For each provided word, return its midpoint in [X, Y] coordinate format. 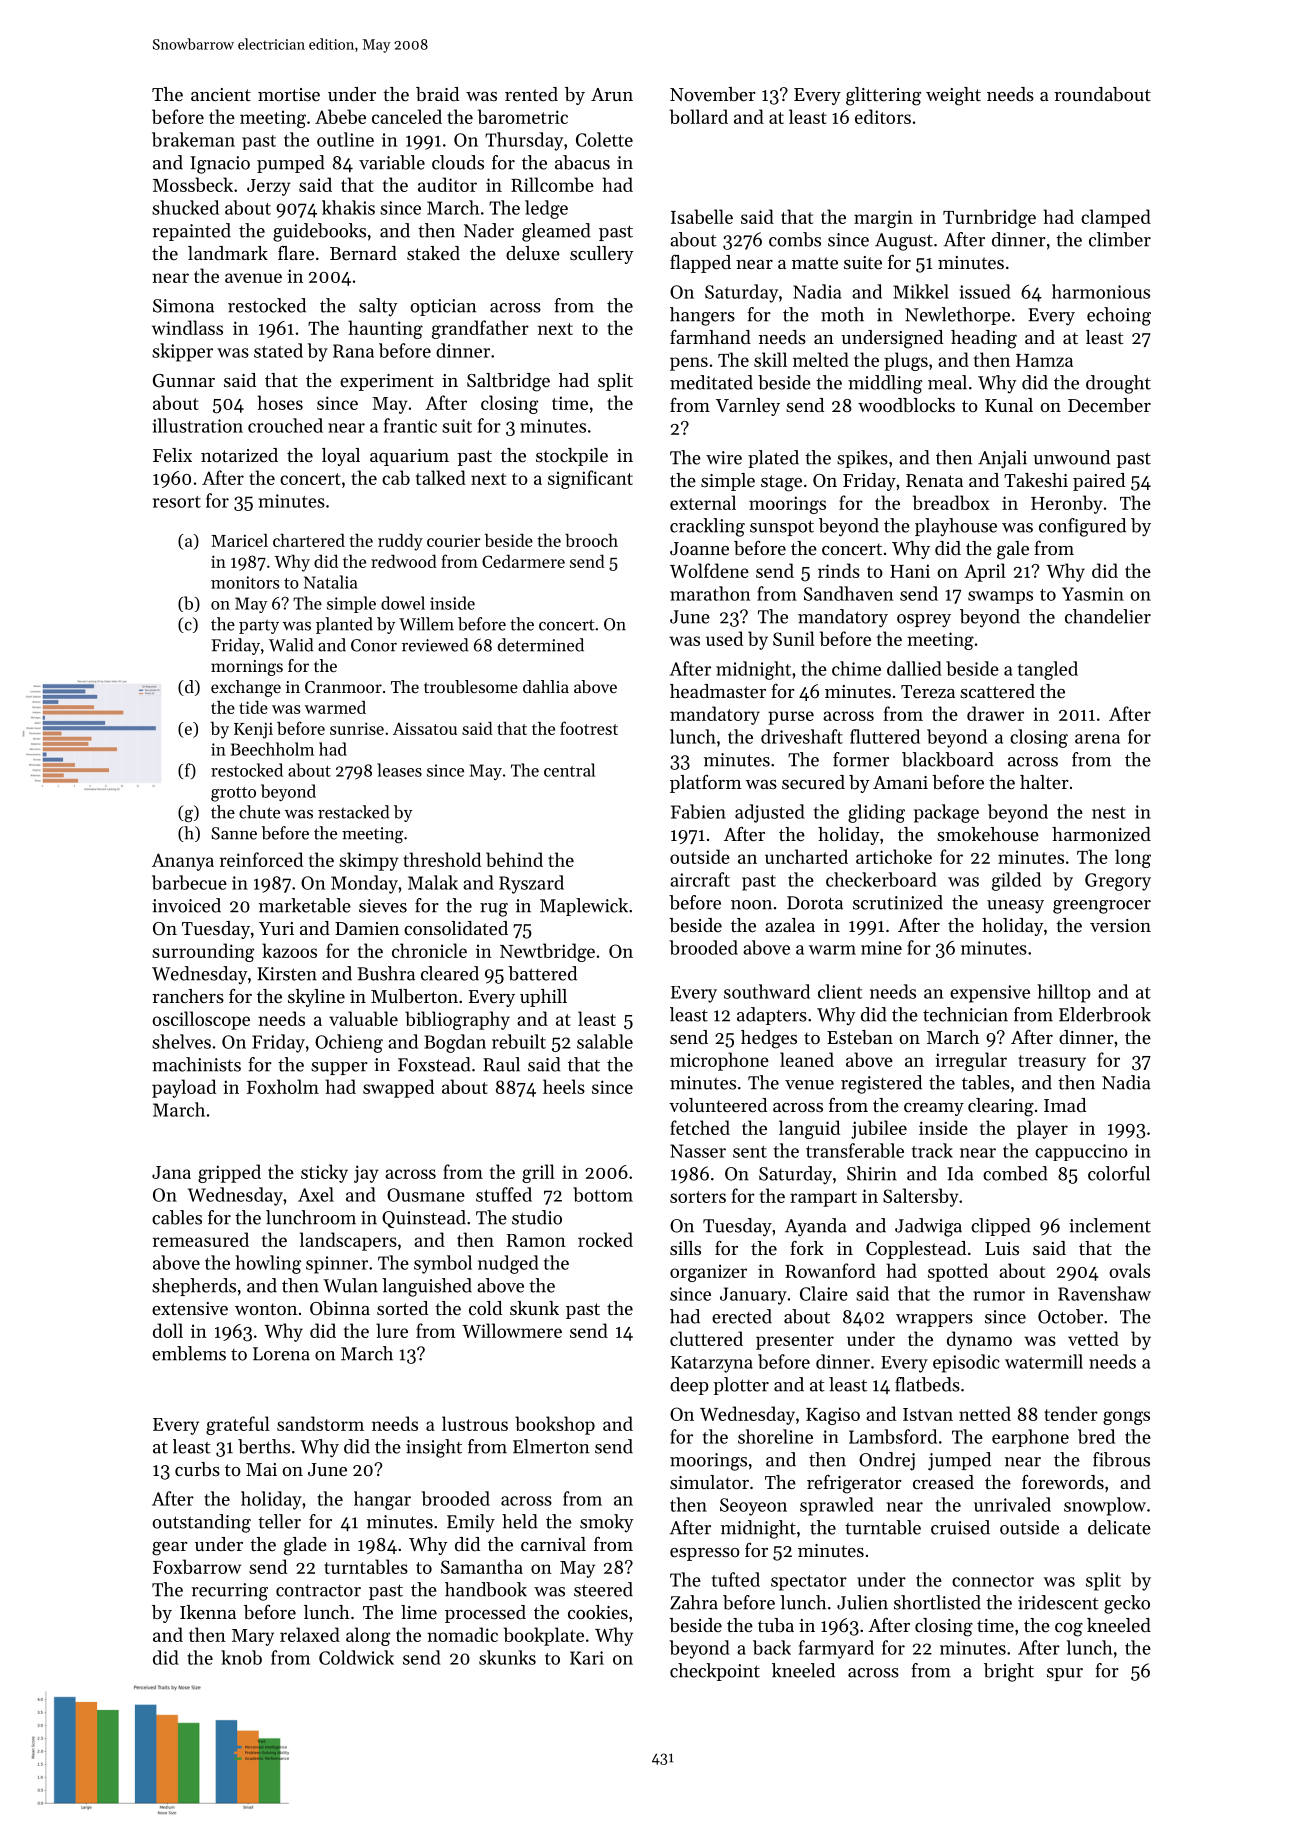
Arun [612, 94]
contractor [318, 1591]
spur [1065, 1674]
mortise [289, 94]
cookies [598, 1612]
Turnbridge [989, 218]
